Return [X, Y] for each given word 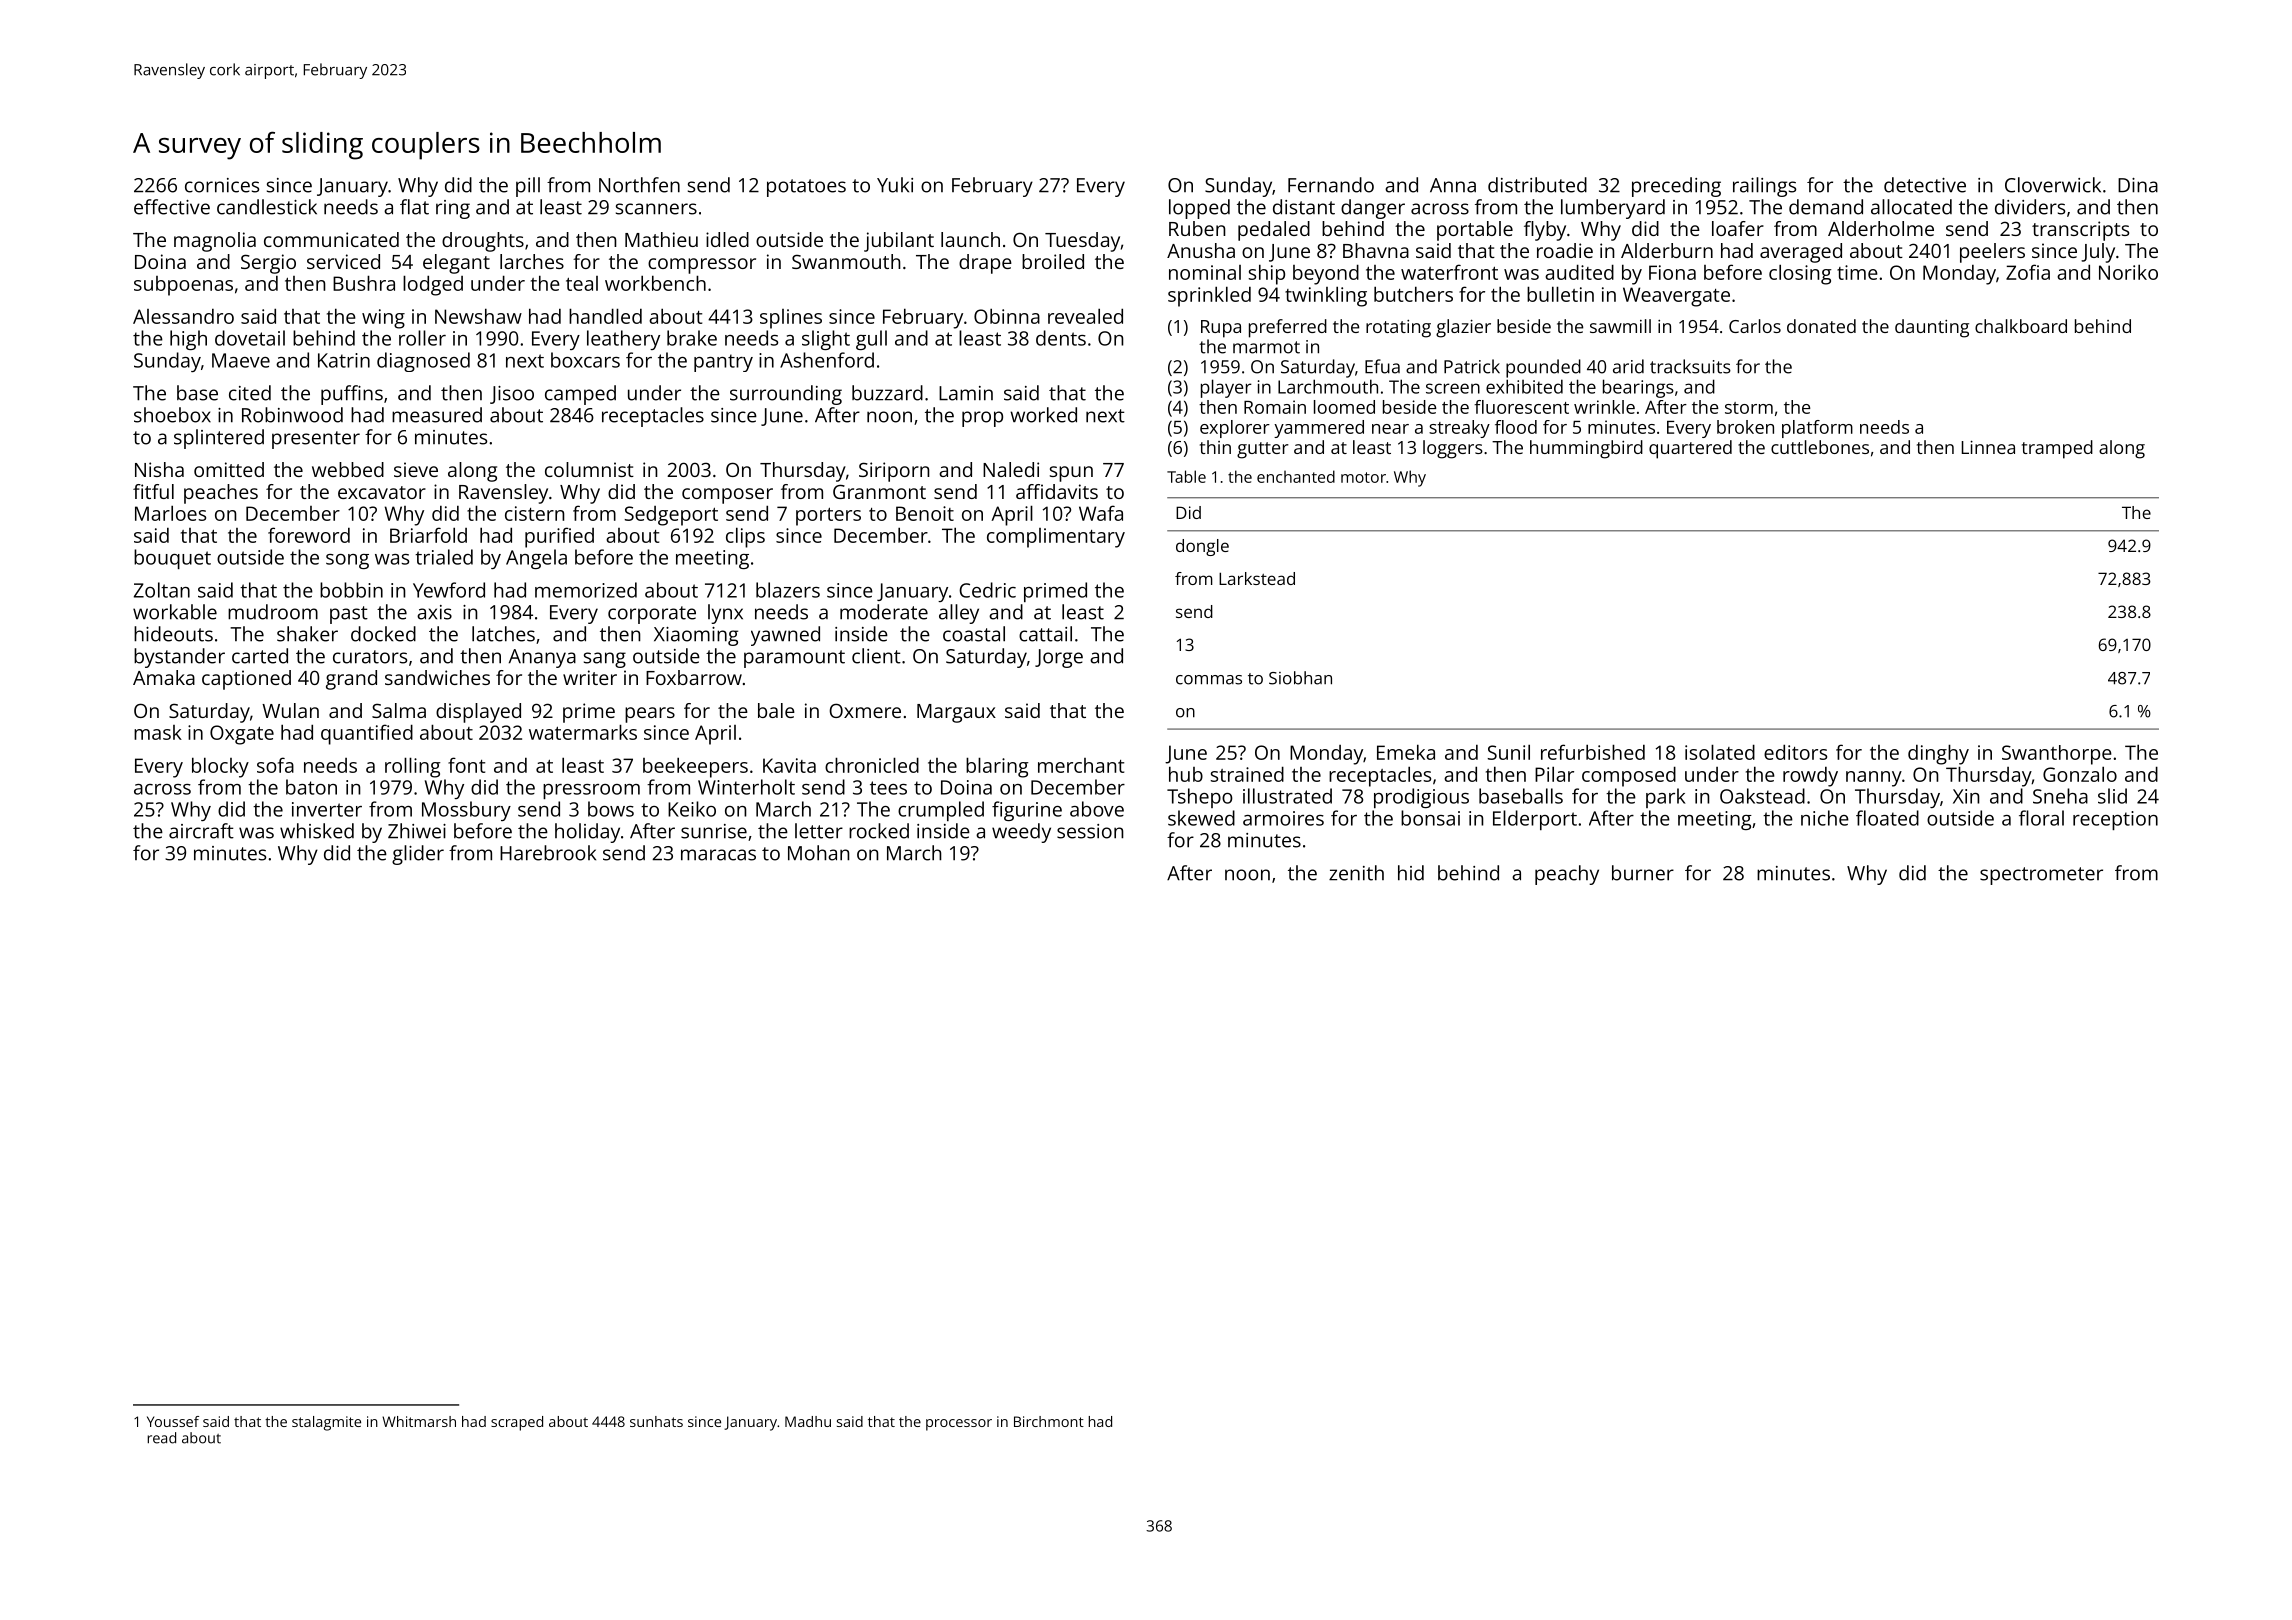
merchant [1081, 765]
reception [2115, 820]
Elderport [1535, 820]
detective [1925, 185]
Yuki [895, 185]
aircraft [201, 831]
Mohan [819, 853]
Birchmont [1049, 1421]
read [161, 1438]
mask [158, 732]
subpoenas [183, 286]
